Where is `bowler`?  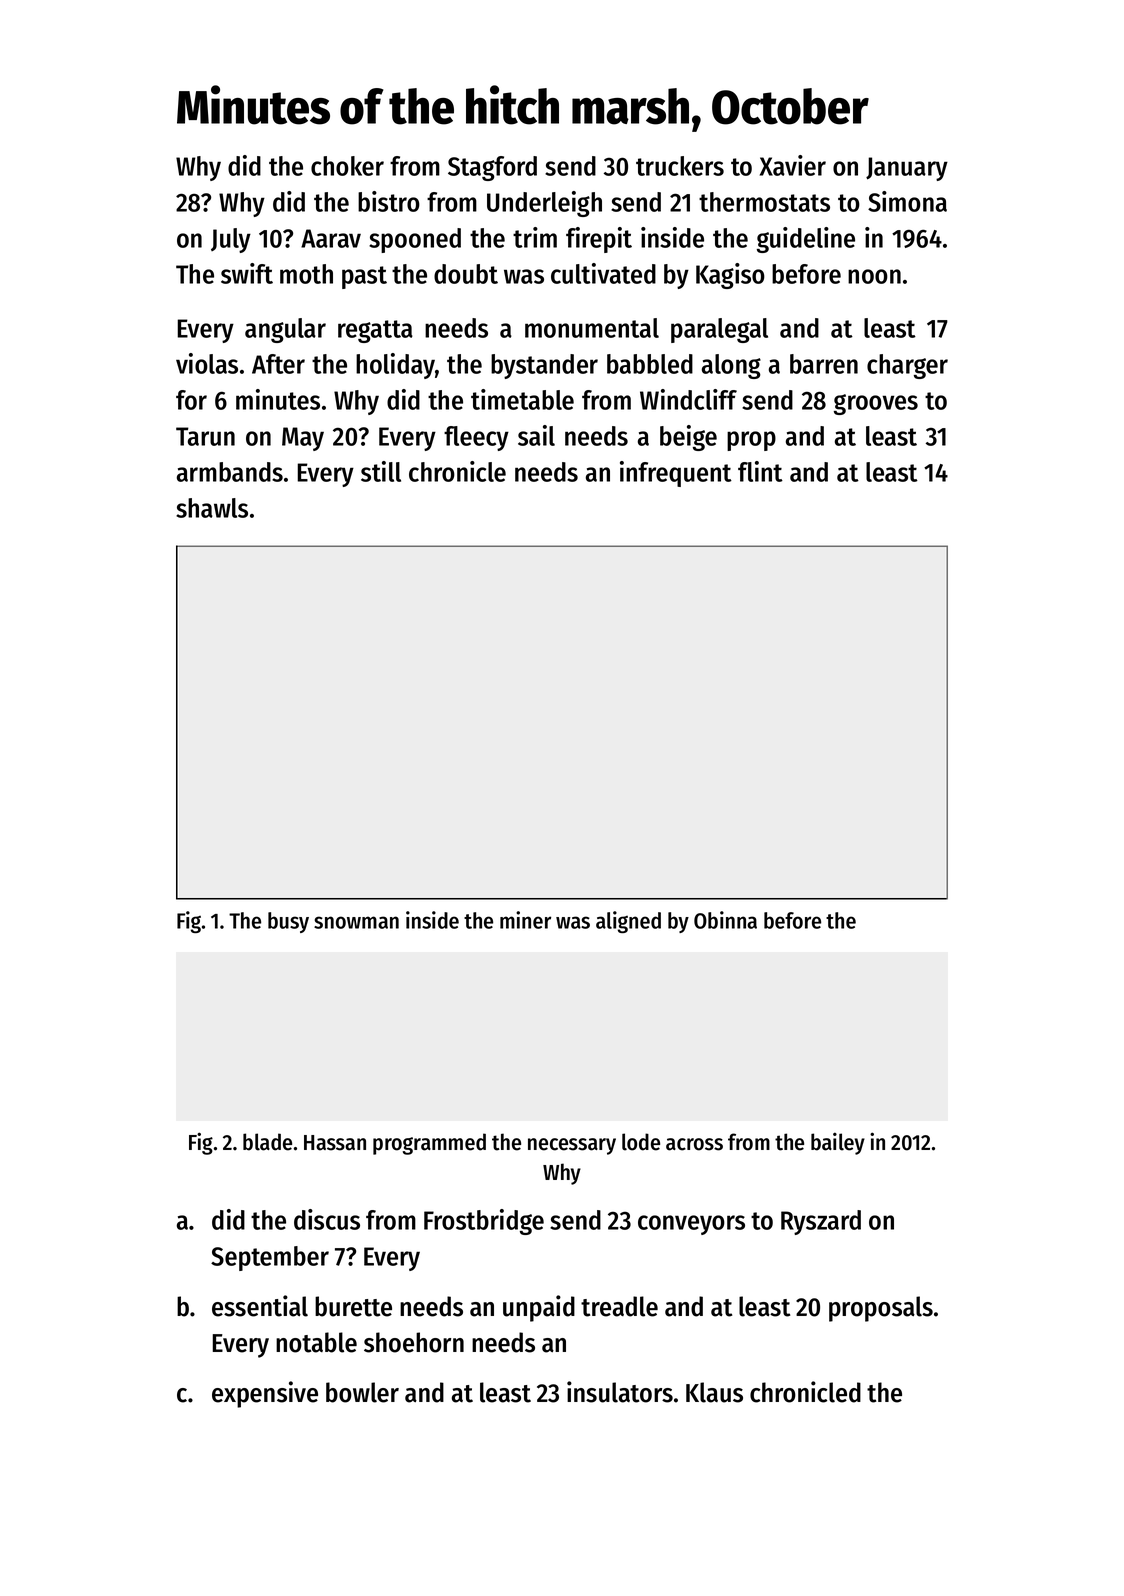
bowler is located at coordinates (362, 1392).
